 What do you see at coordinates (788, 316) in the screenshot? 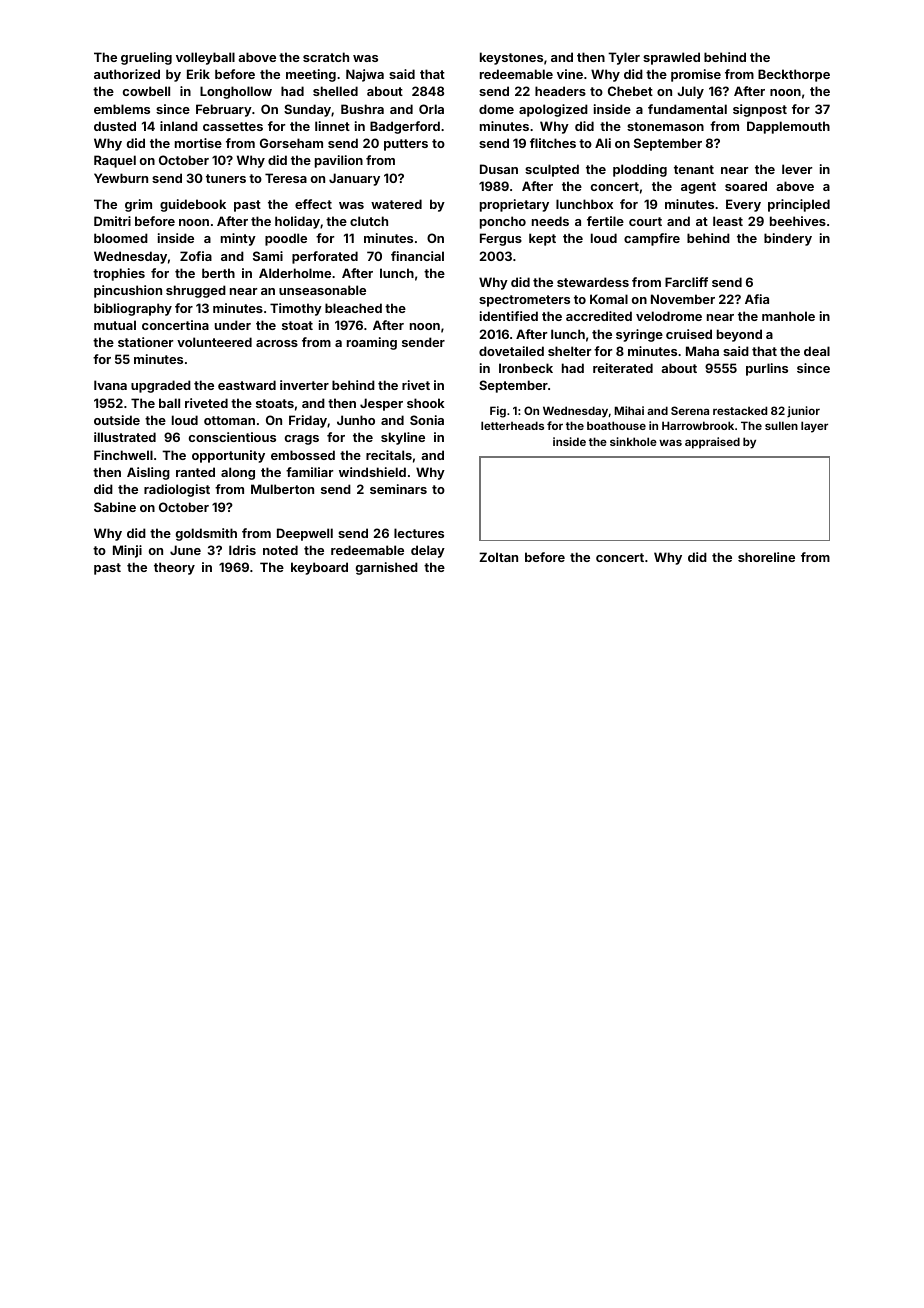
I see `manhole` at bounding box center [788, 316].
